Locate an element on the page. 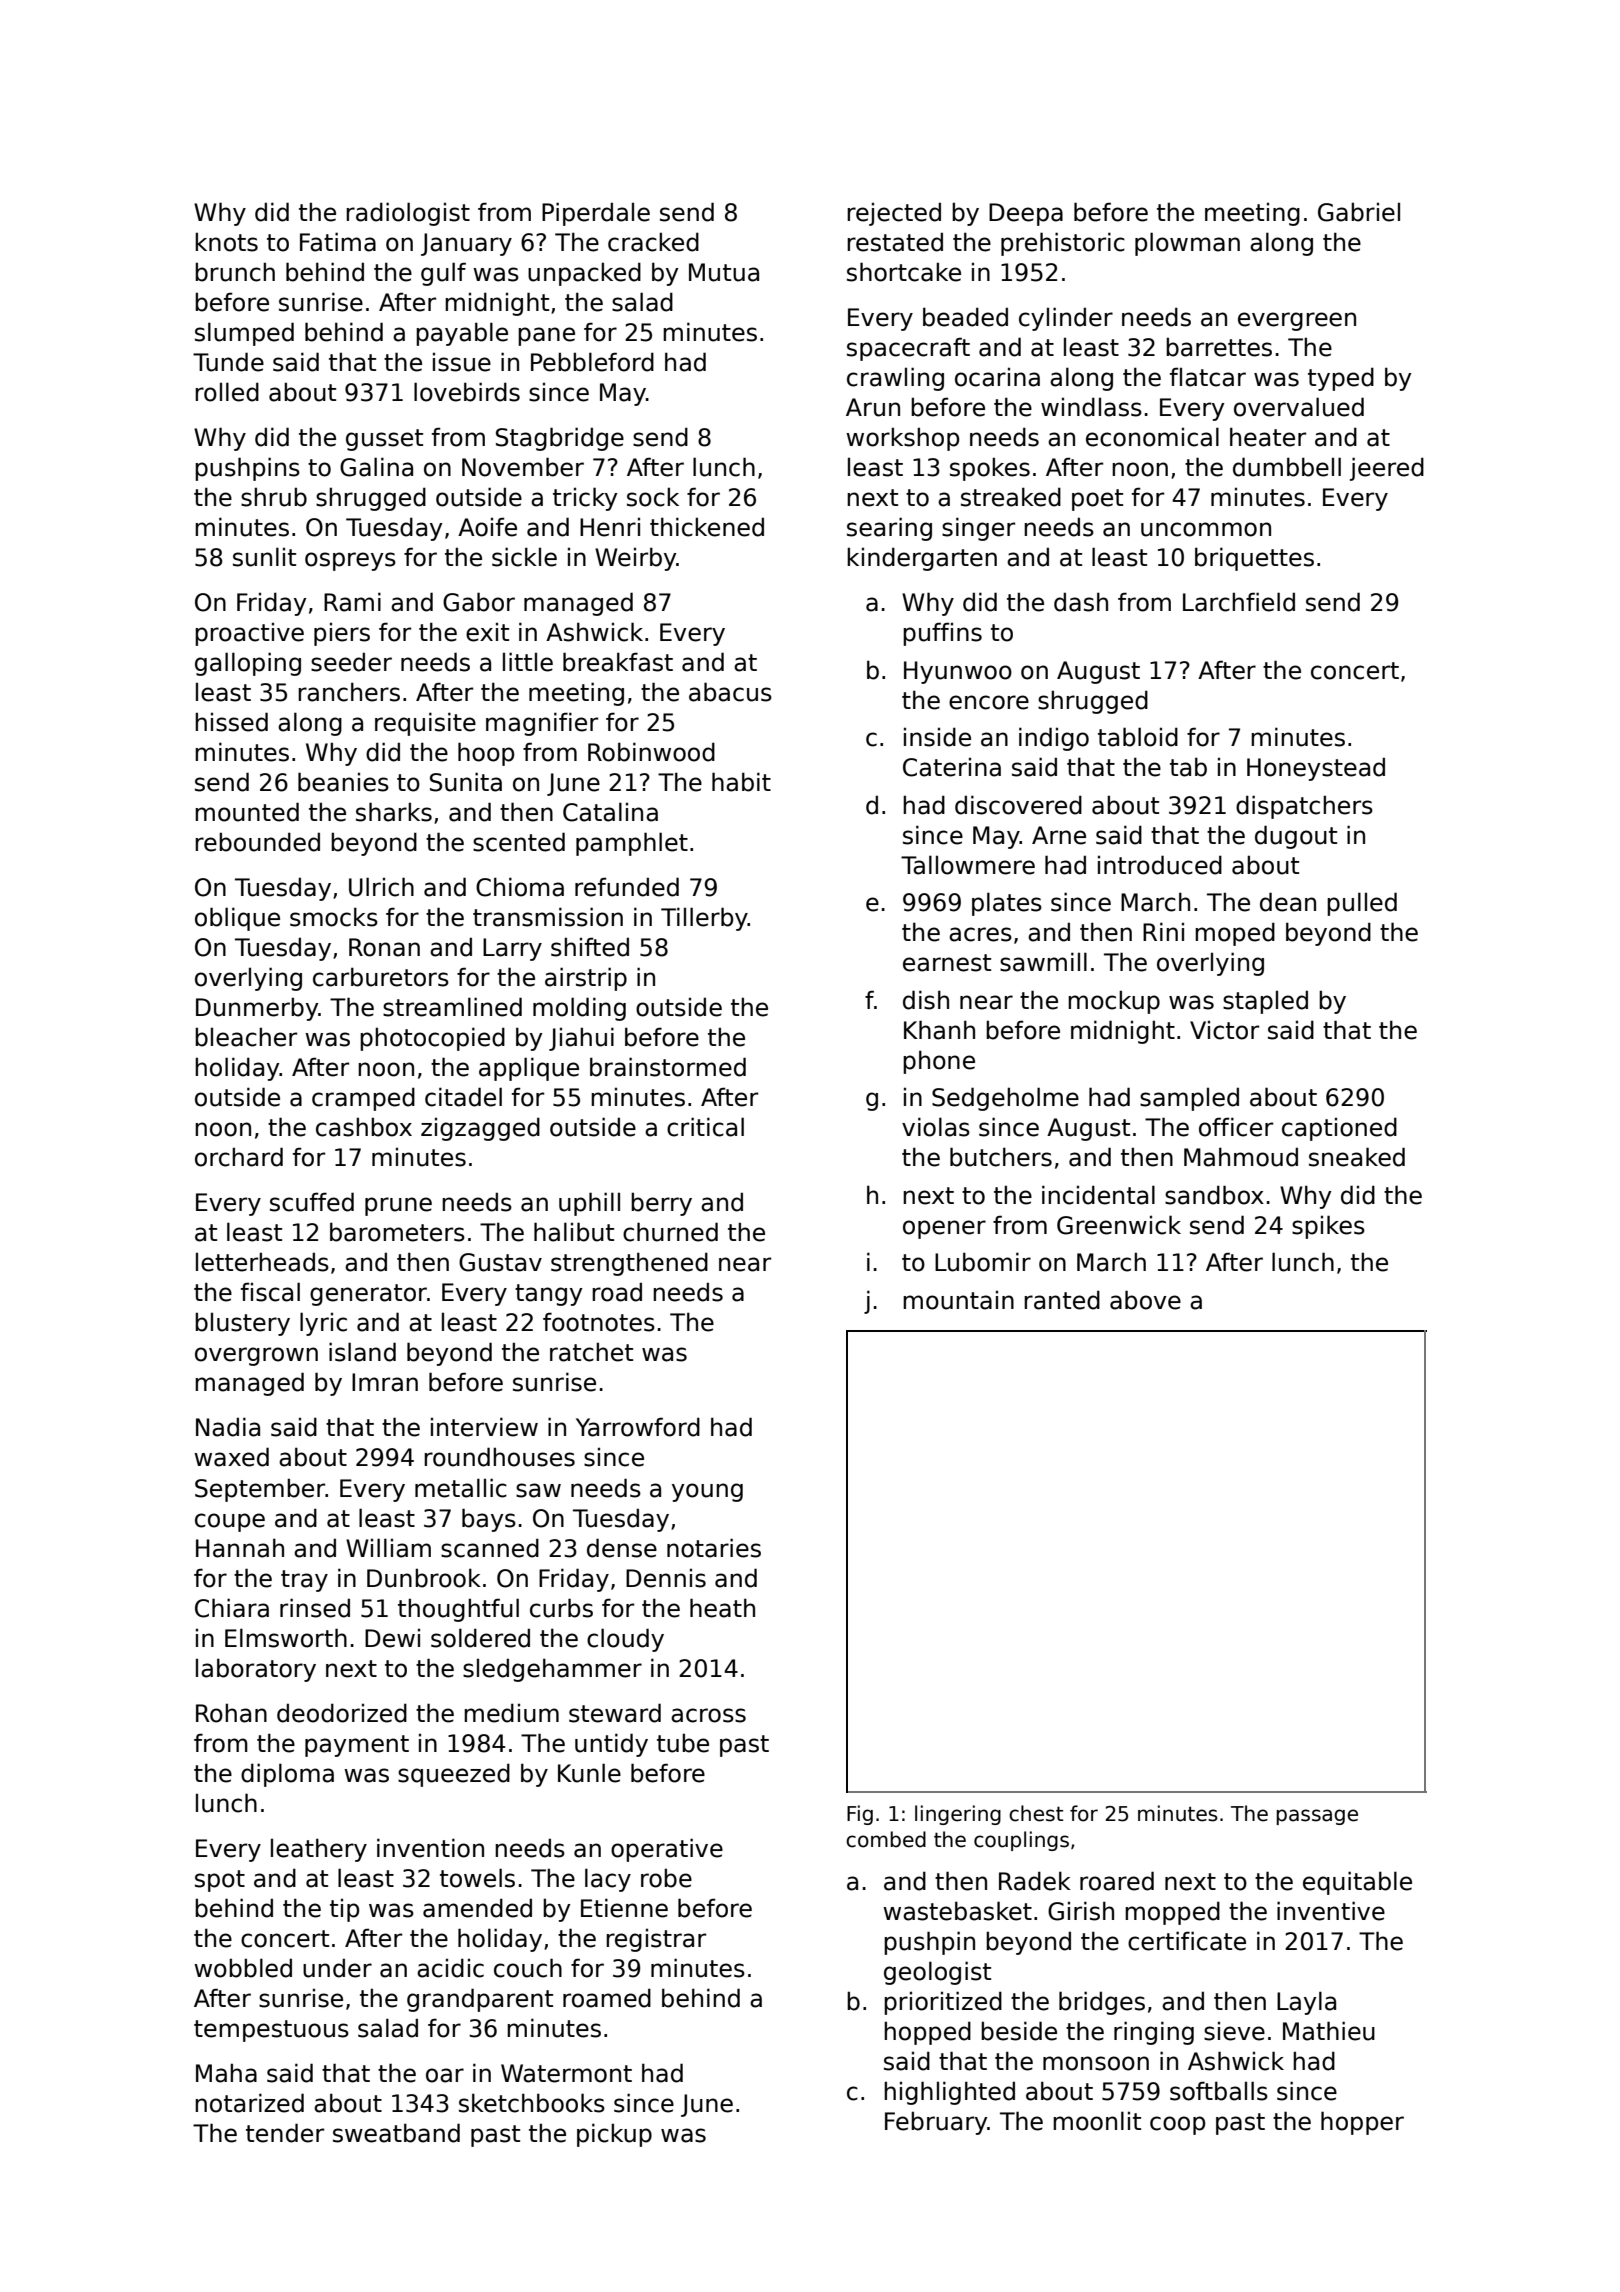 The width and height of the document is (1620, 2292). Gabriel is located at coordinates (1359, 212).
